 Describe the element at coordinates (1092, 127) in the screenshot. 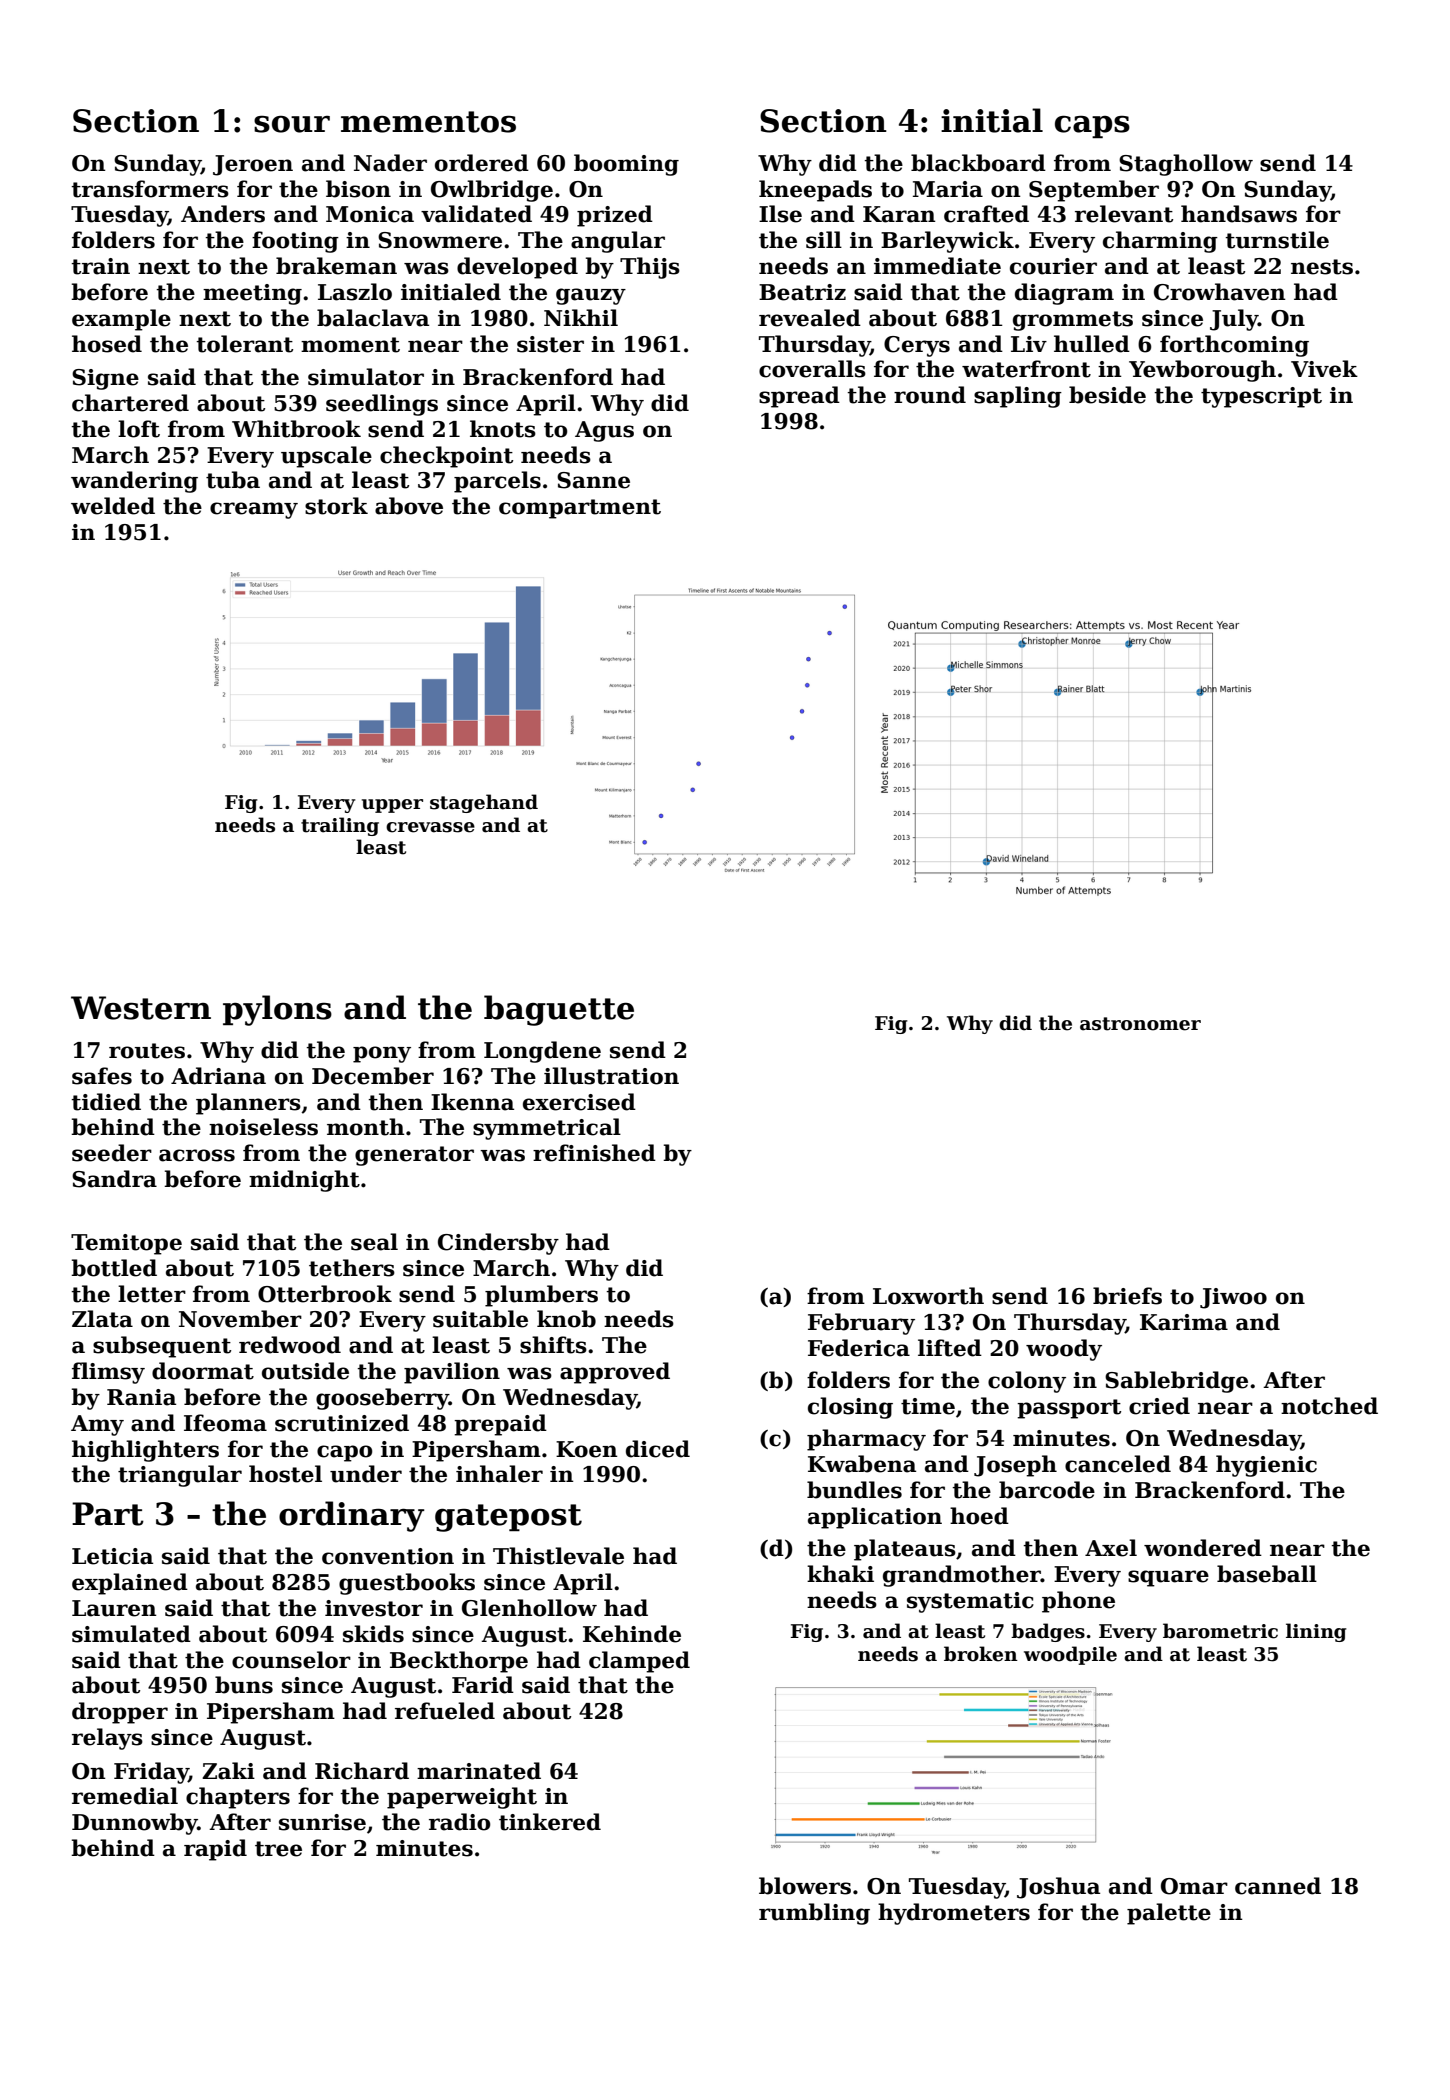

I see `caps` at that location.
